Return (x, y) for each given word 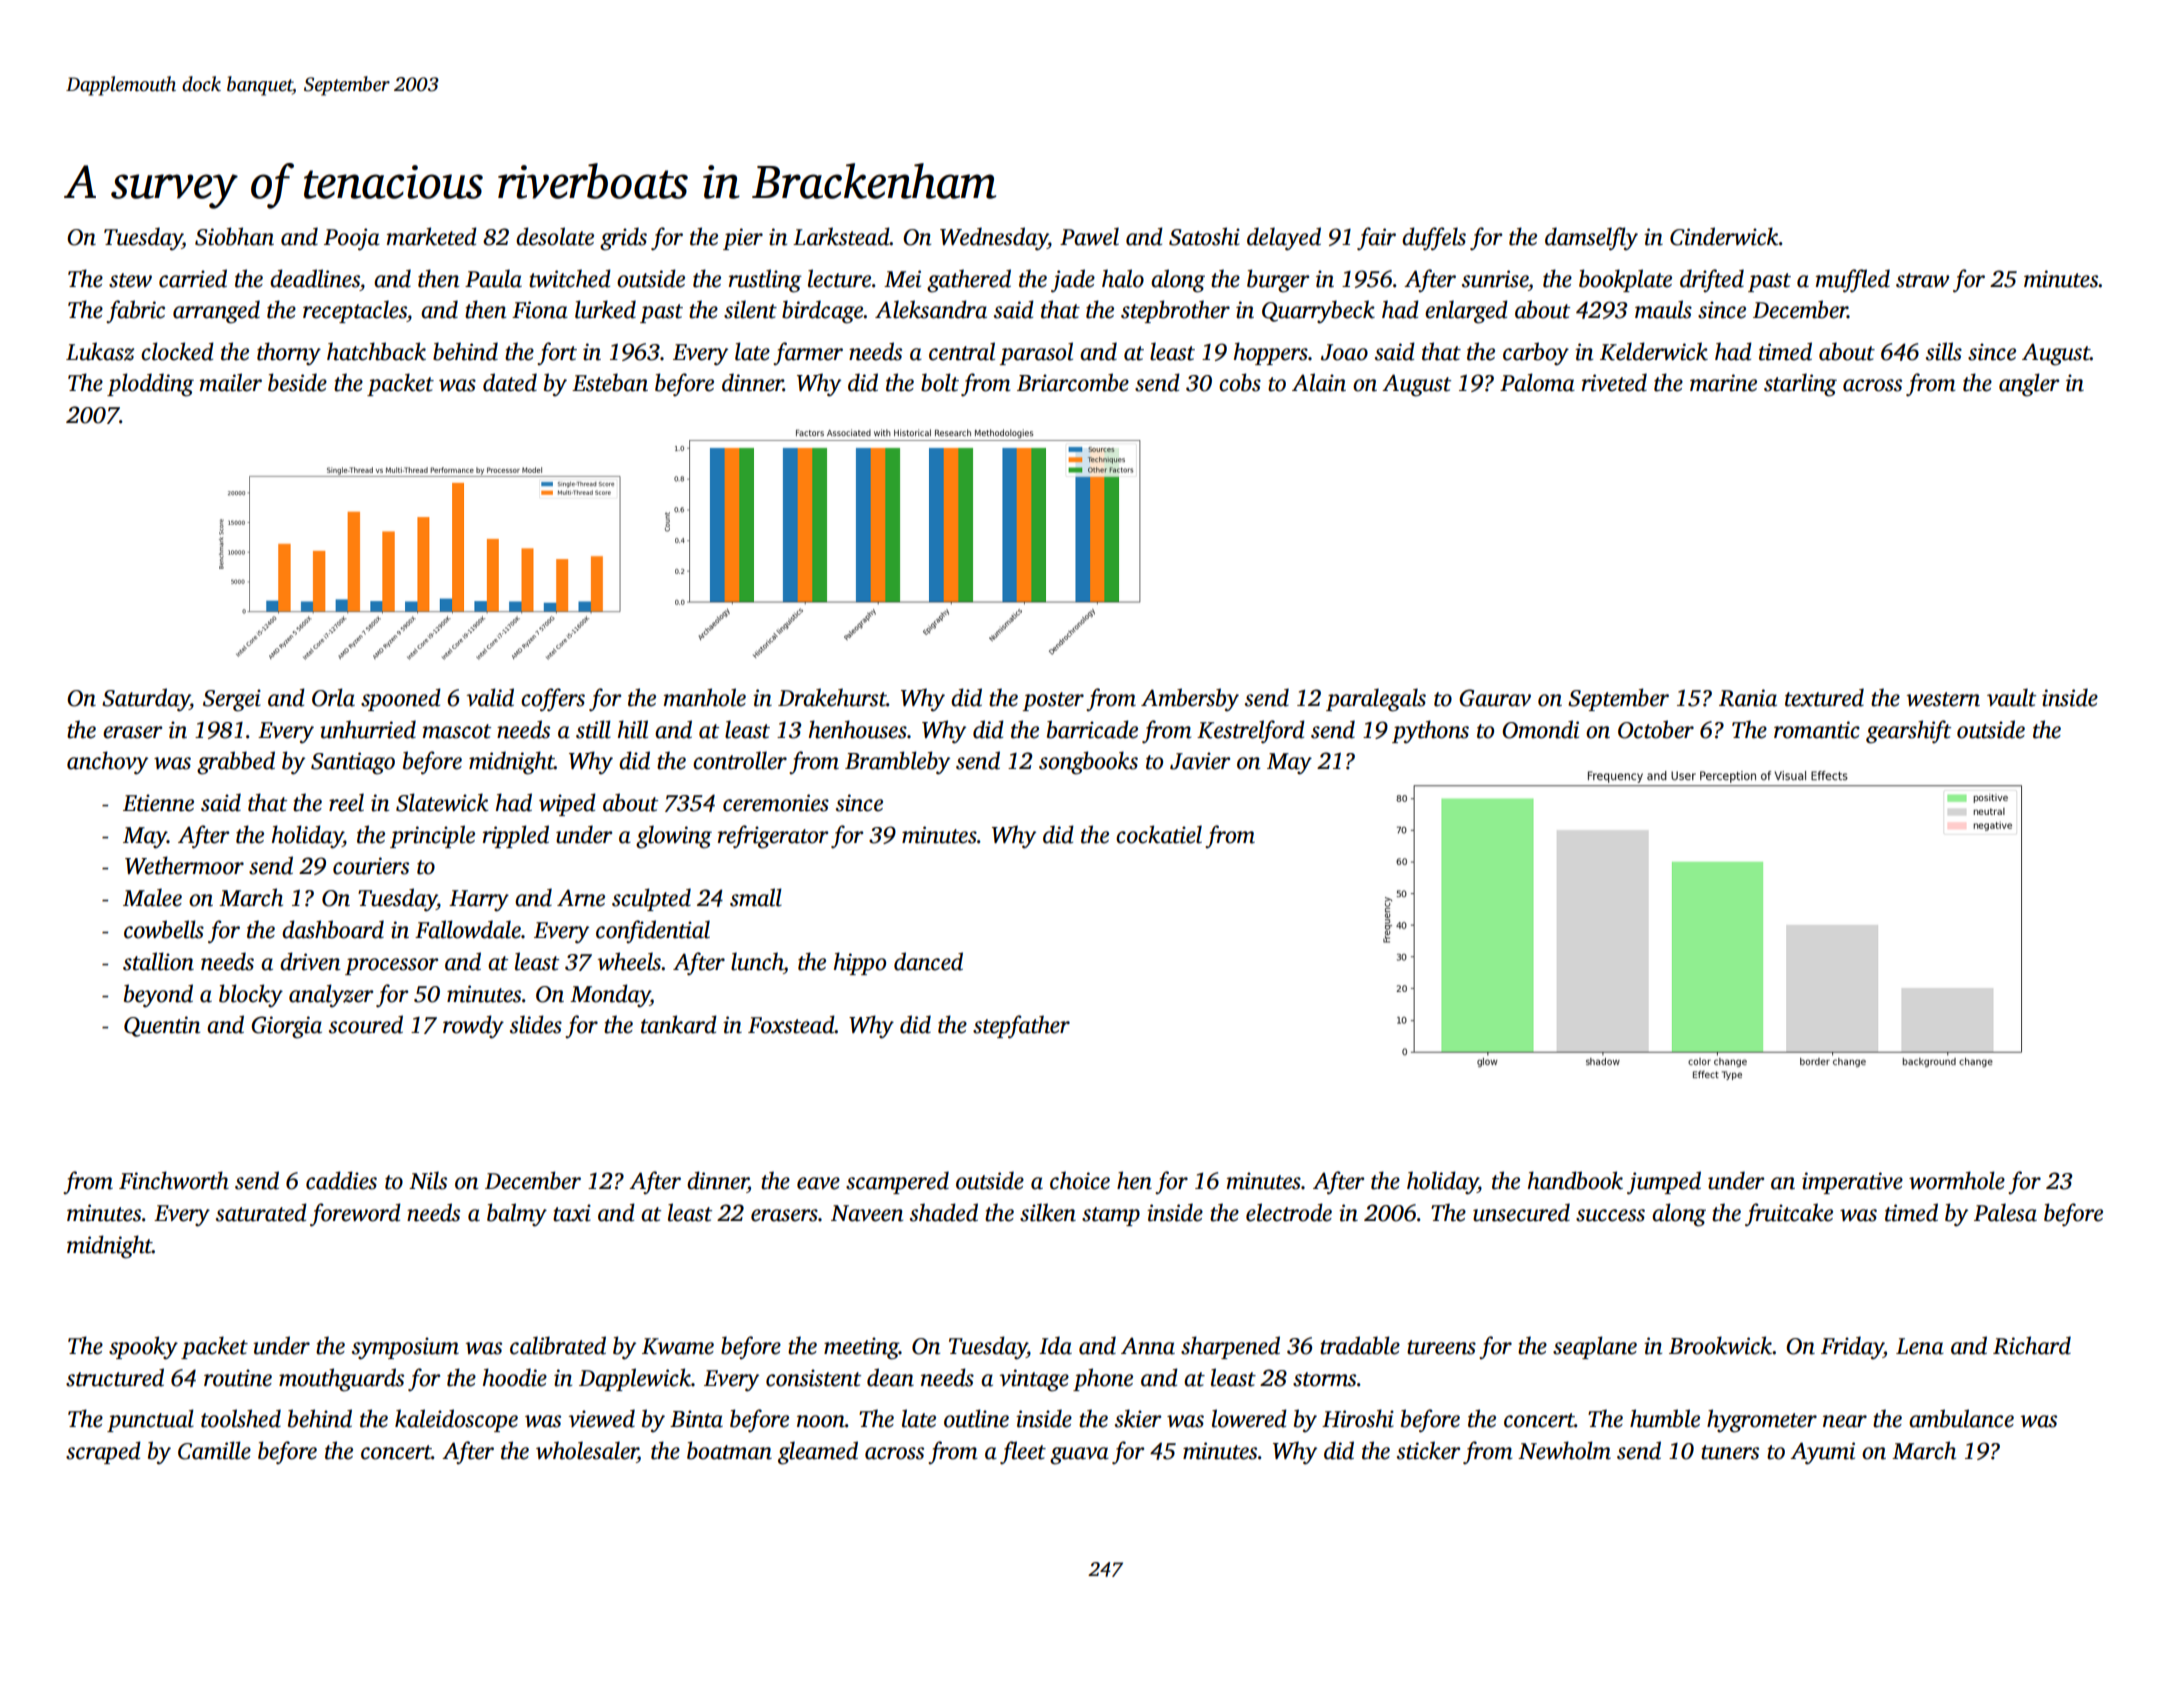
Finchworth (174, 1180)
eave (818, 1183)
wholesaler (587, 1450)
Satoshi (1204, 236)
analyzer (331, 996)
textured (1824, 697)
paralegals (1376, 700)
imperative (1852, 1183)
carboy (1536, 354)
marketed (432, 236)
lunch (757, 961)
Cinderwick (1724, 236)
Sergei (232, 700)
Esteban (610, 382)
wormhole (1957, 1180)
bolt (940, 382)
